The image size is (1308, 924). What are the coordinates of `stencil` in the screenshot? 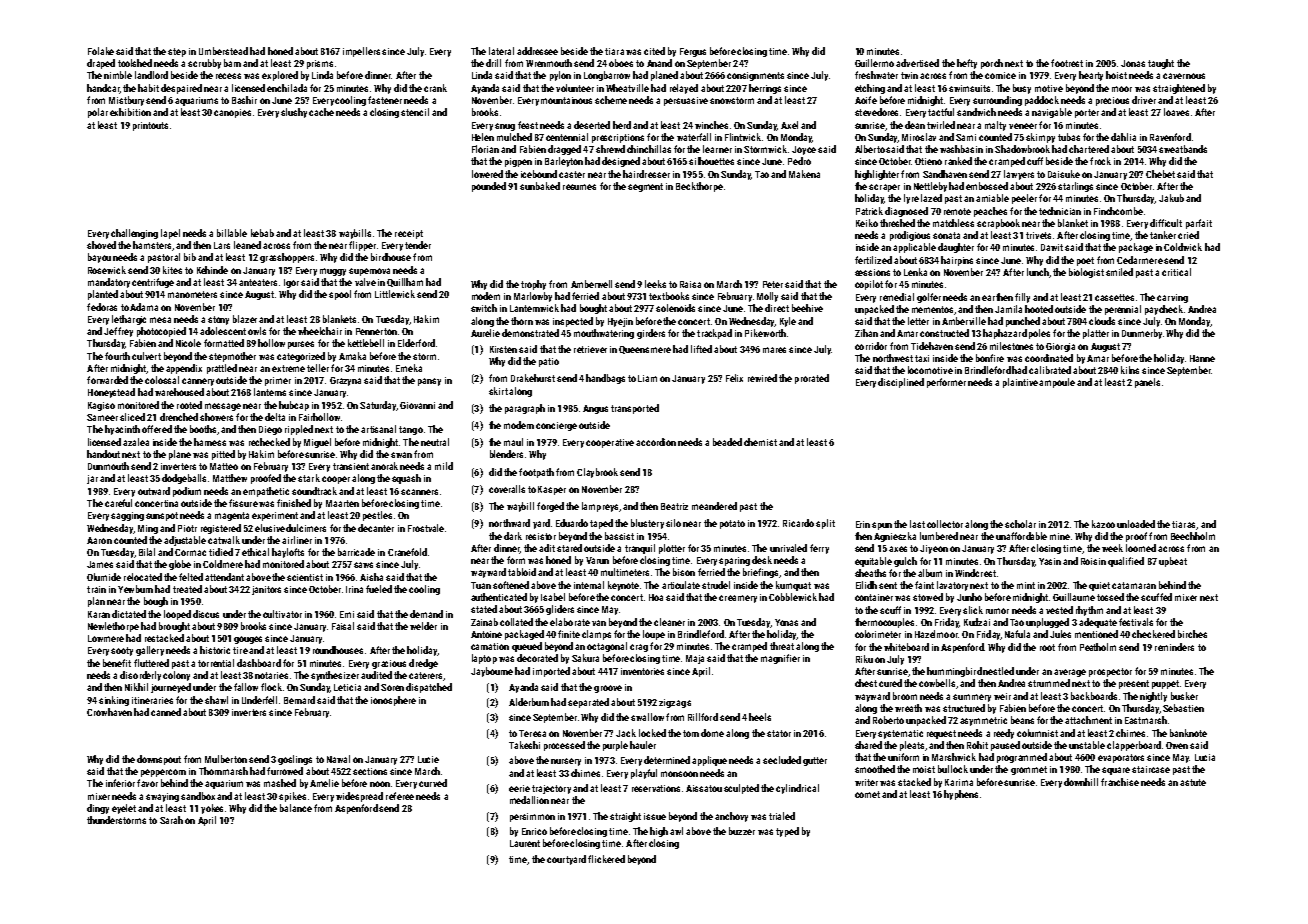 It's located at (415, 112).
